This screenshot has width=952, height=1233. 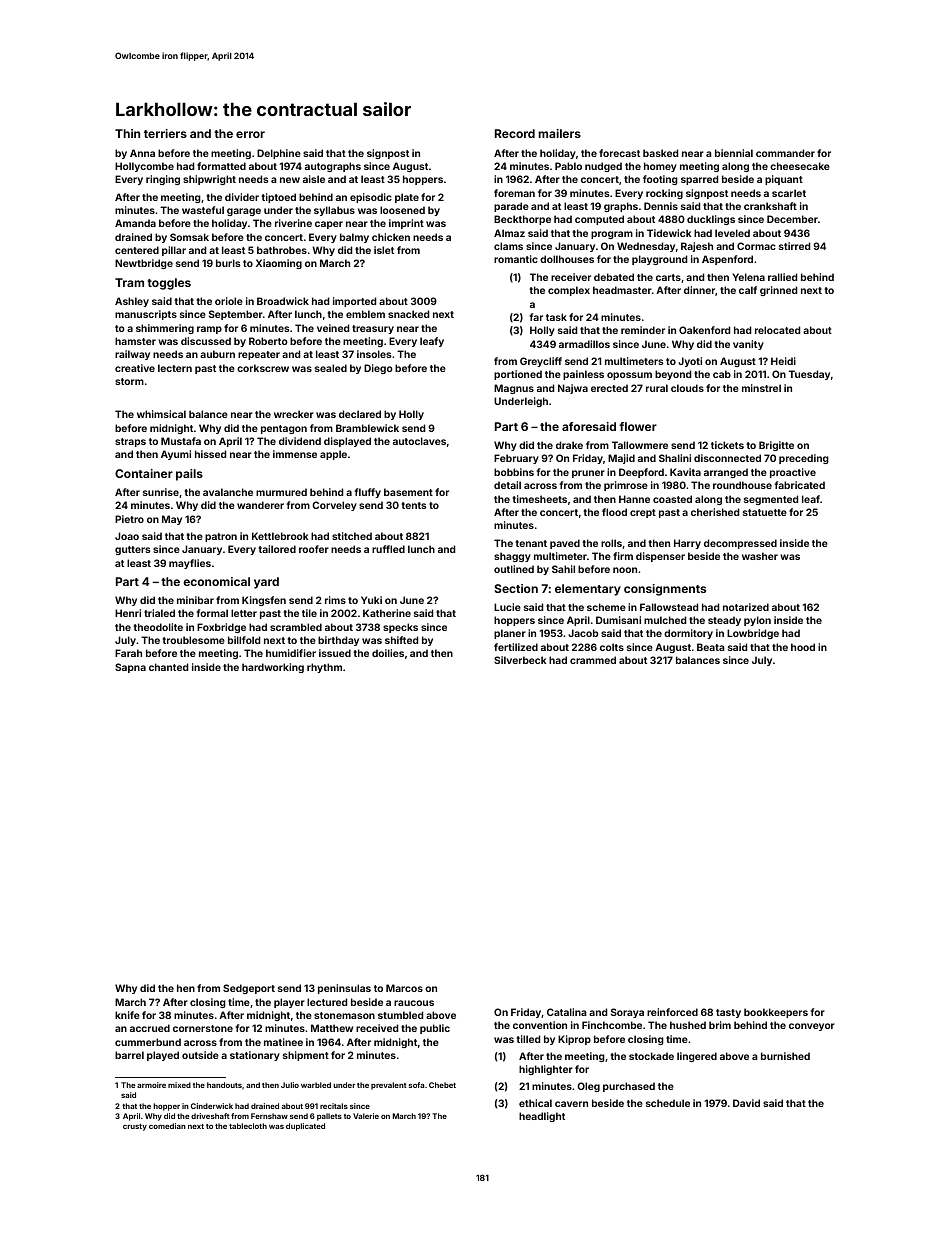 What do you see at coordinates (711, 647) in the screenshot?
I see `Beata` at bounding box center [711, 647].
